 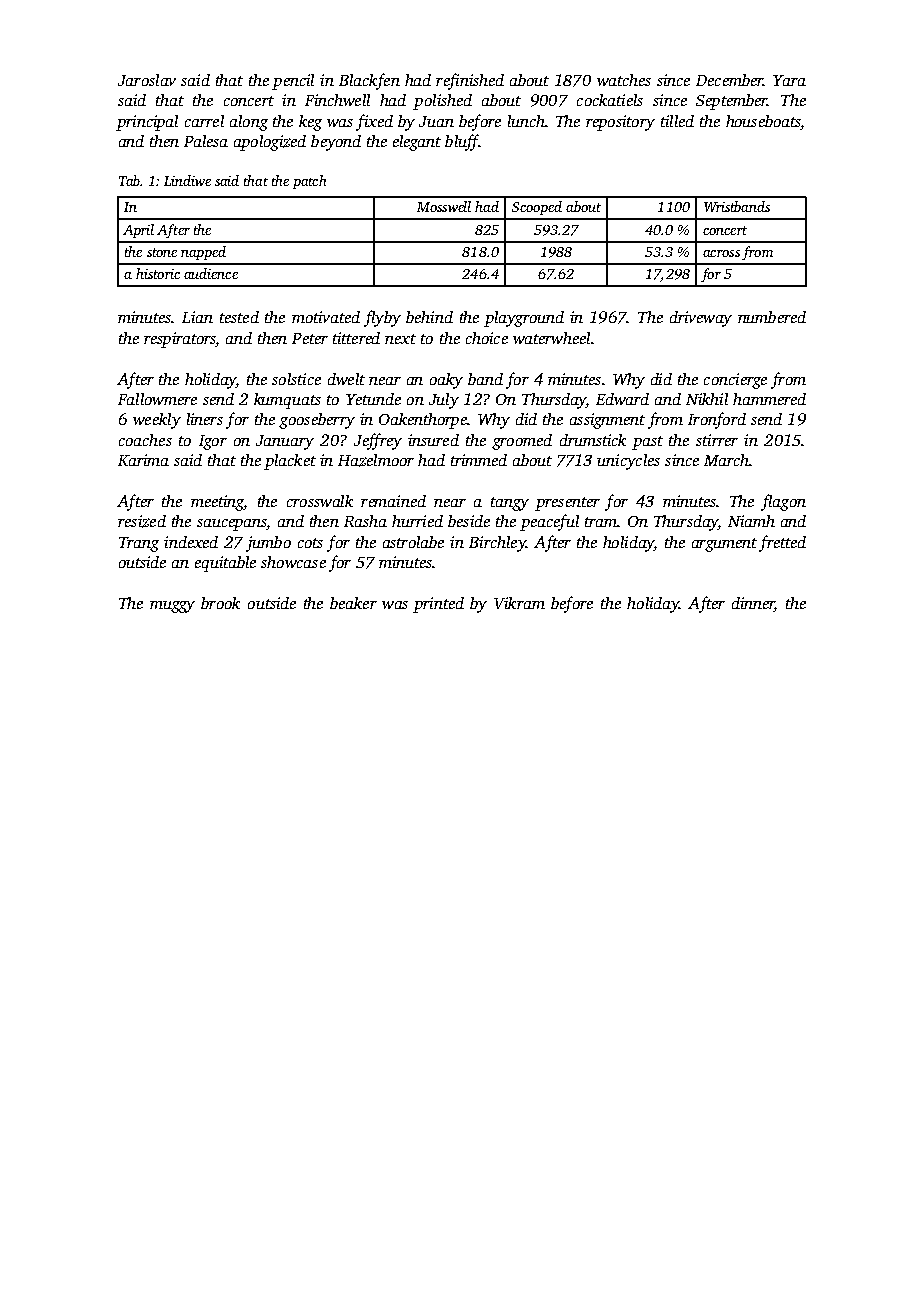 I want to click on carrel, so click(x=204, y=121).
